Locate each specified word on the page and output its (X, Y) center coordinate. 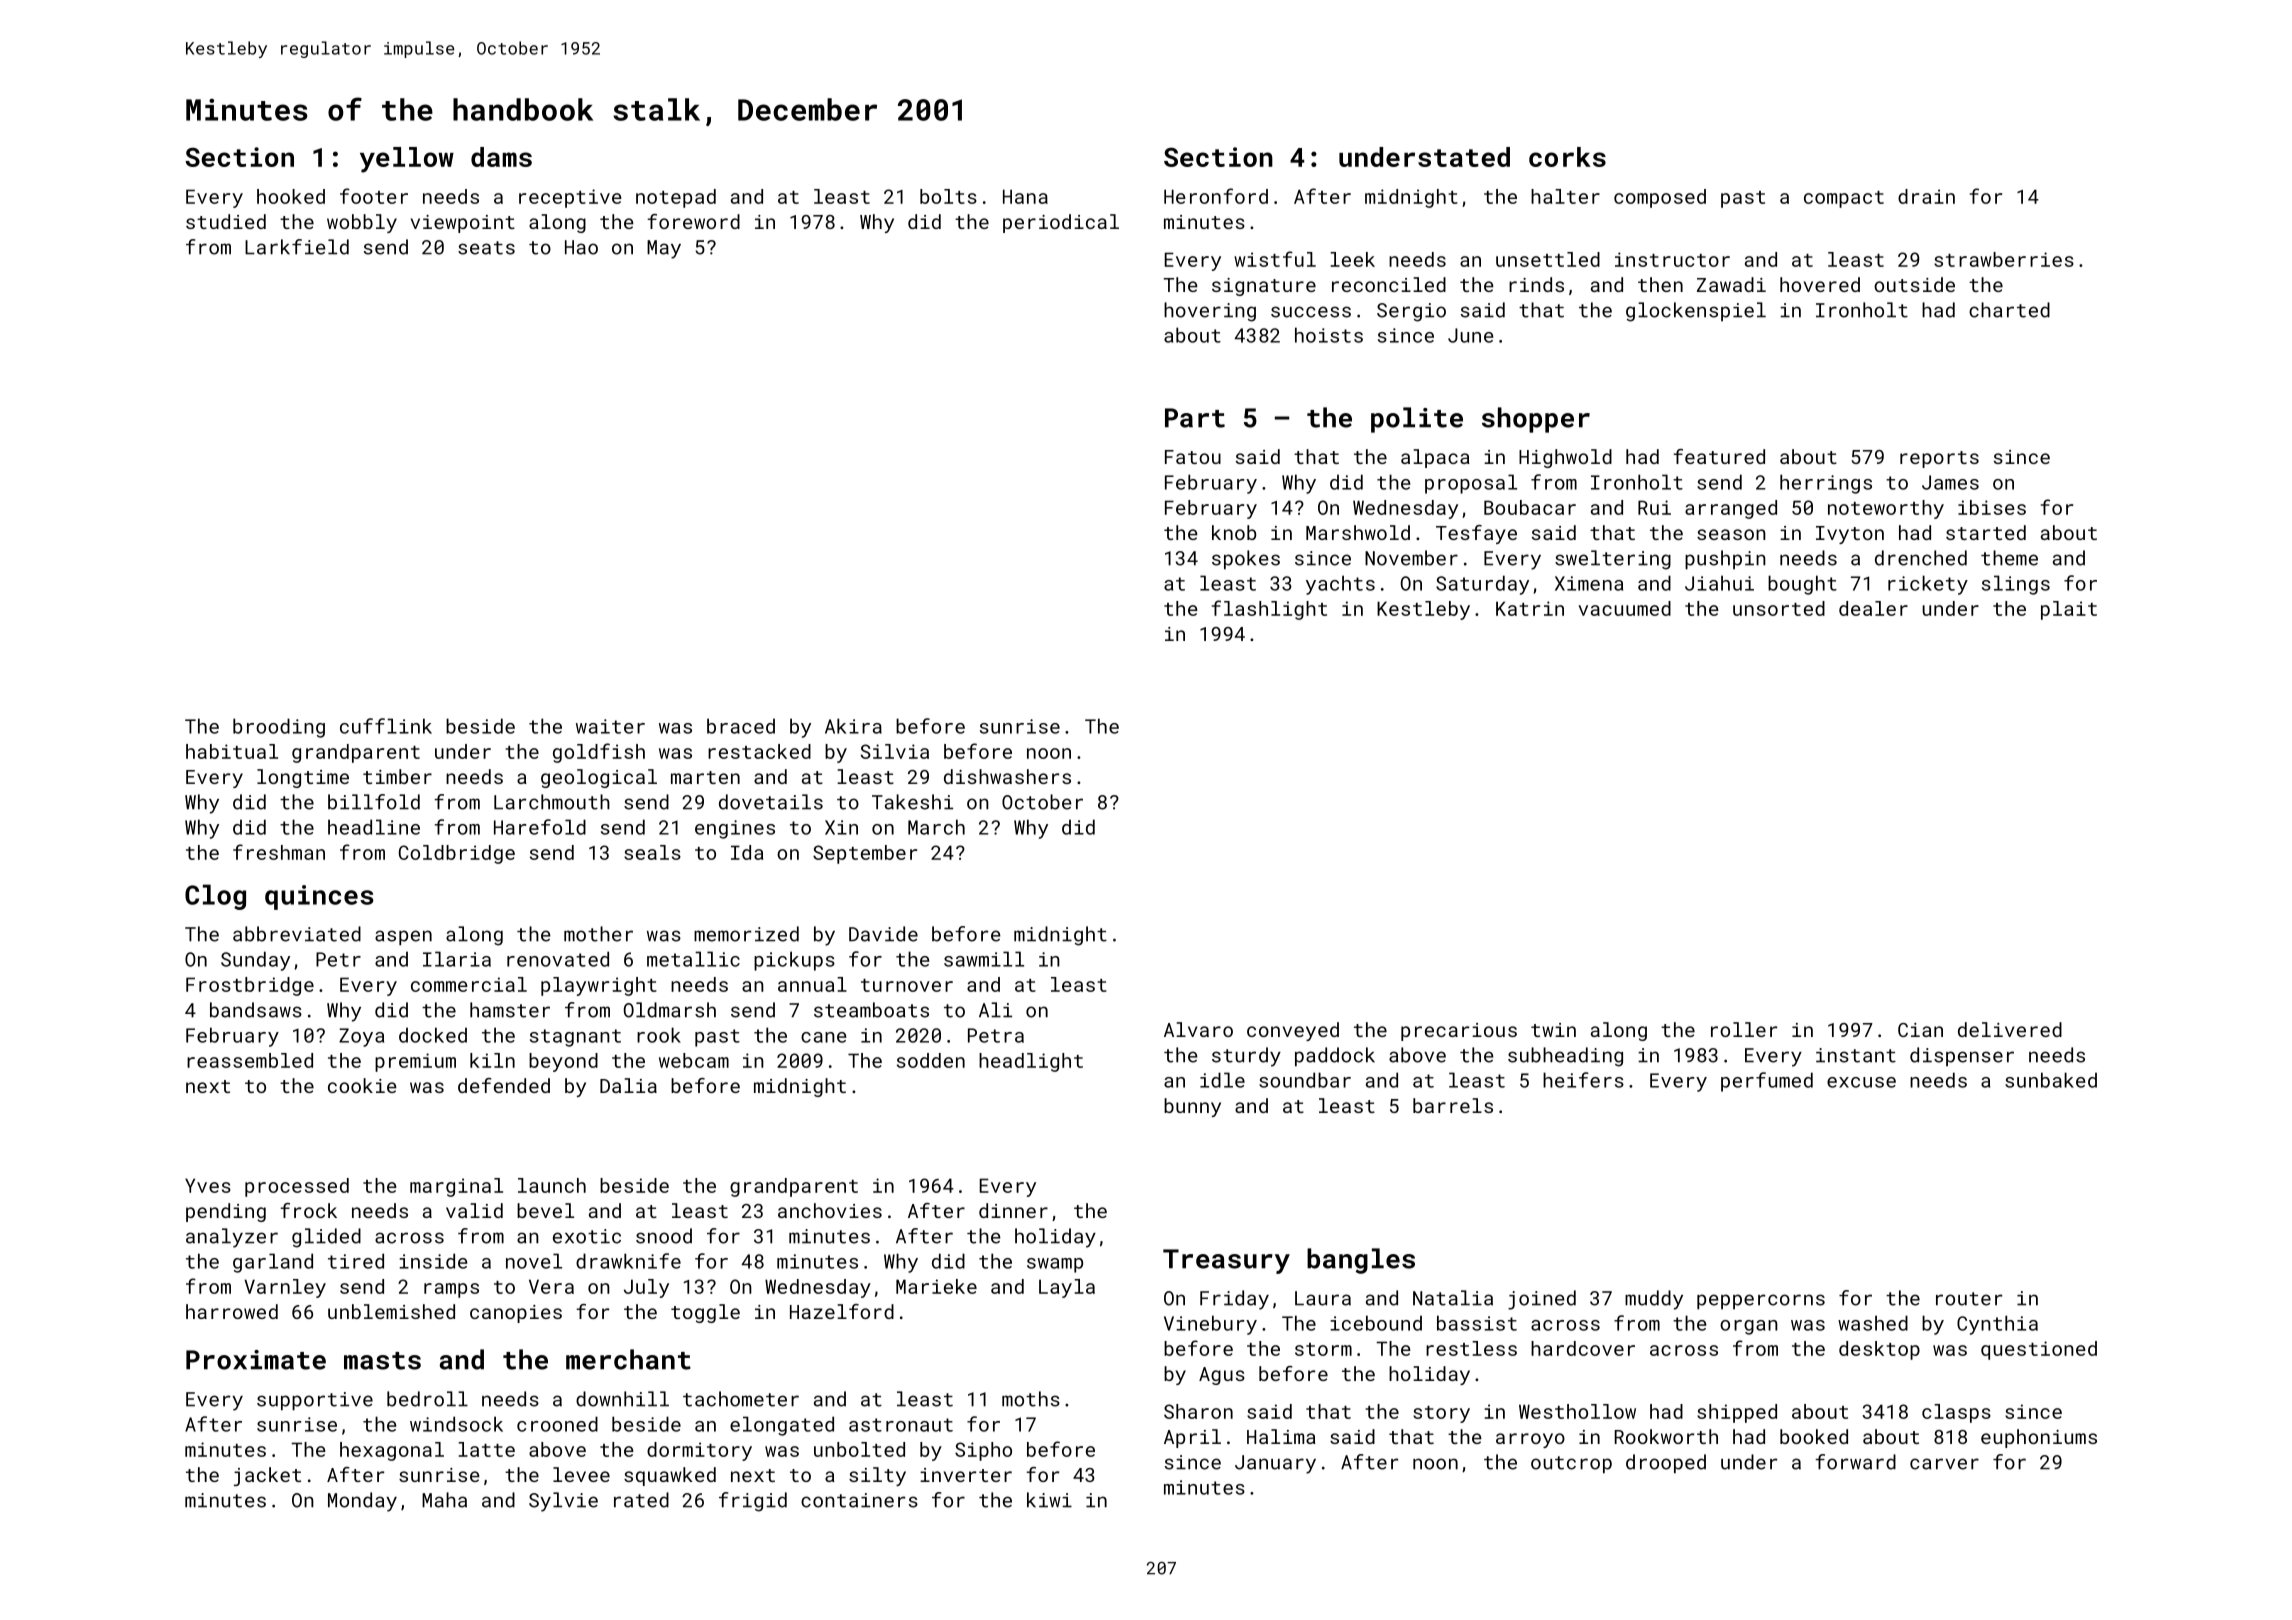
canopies (516, 1314)
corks (1567, 157)
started (1986, 532)
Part (1195, 418)
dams (501, 157)
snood (664, 1236)
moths (1031, 1399)
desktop (1879, 1350)
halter (1565, 196)
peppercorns (1761, 1302)
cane (823, 1037)
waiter (610, 726)
